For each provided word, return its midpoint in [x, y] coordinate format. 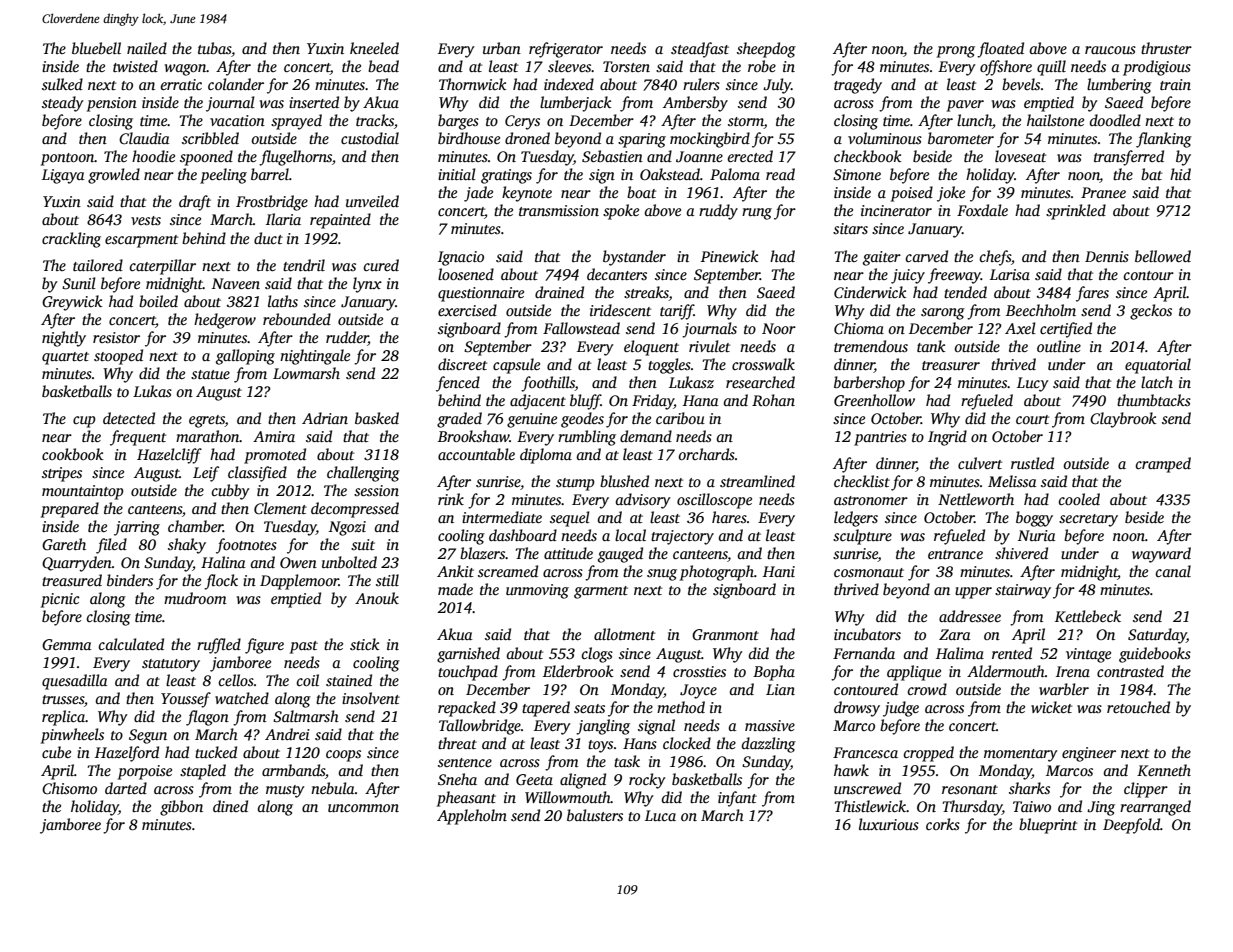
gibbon [181, 808]
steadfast [700, 50]
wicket [1051, 707]
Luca [660, 815]
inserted [314, 102]
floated [1000, 50]
